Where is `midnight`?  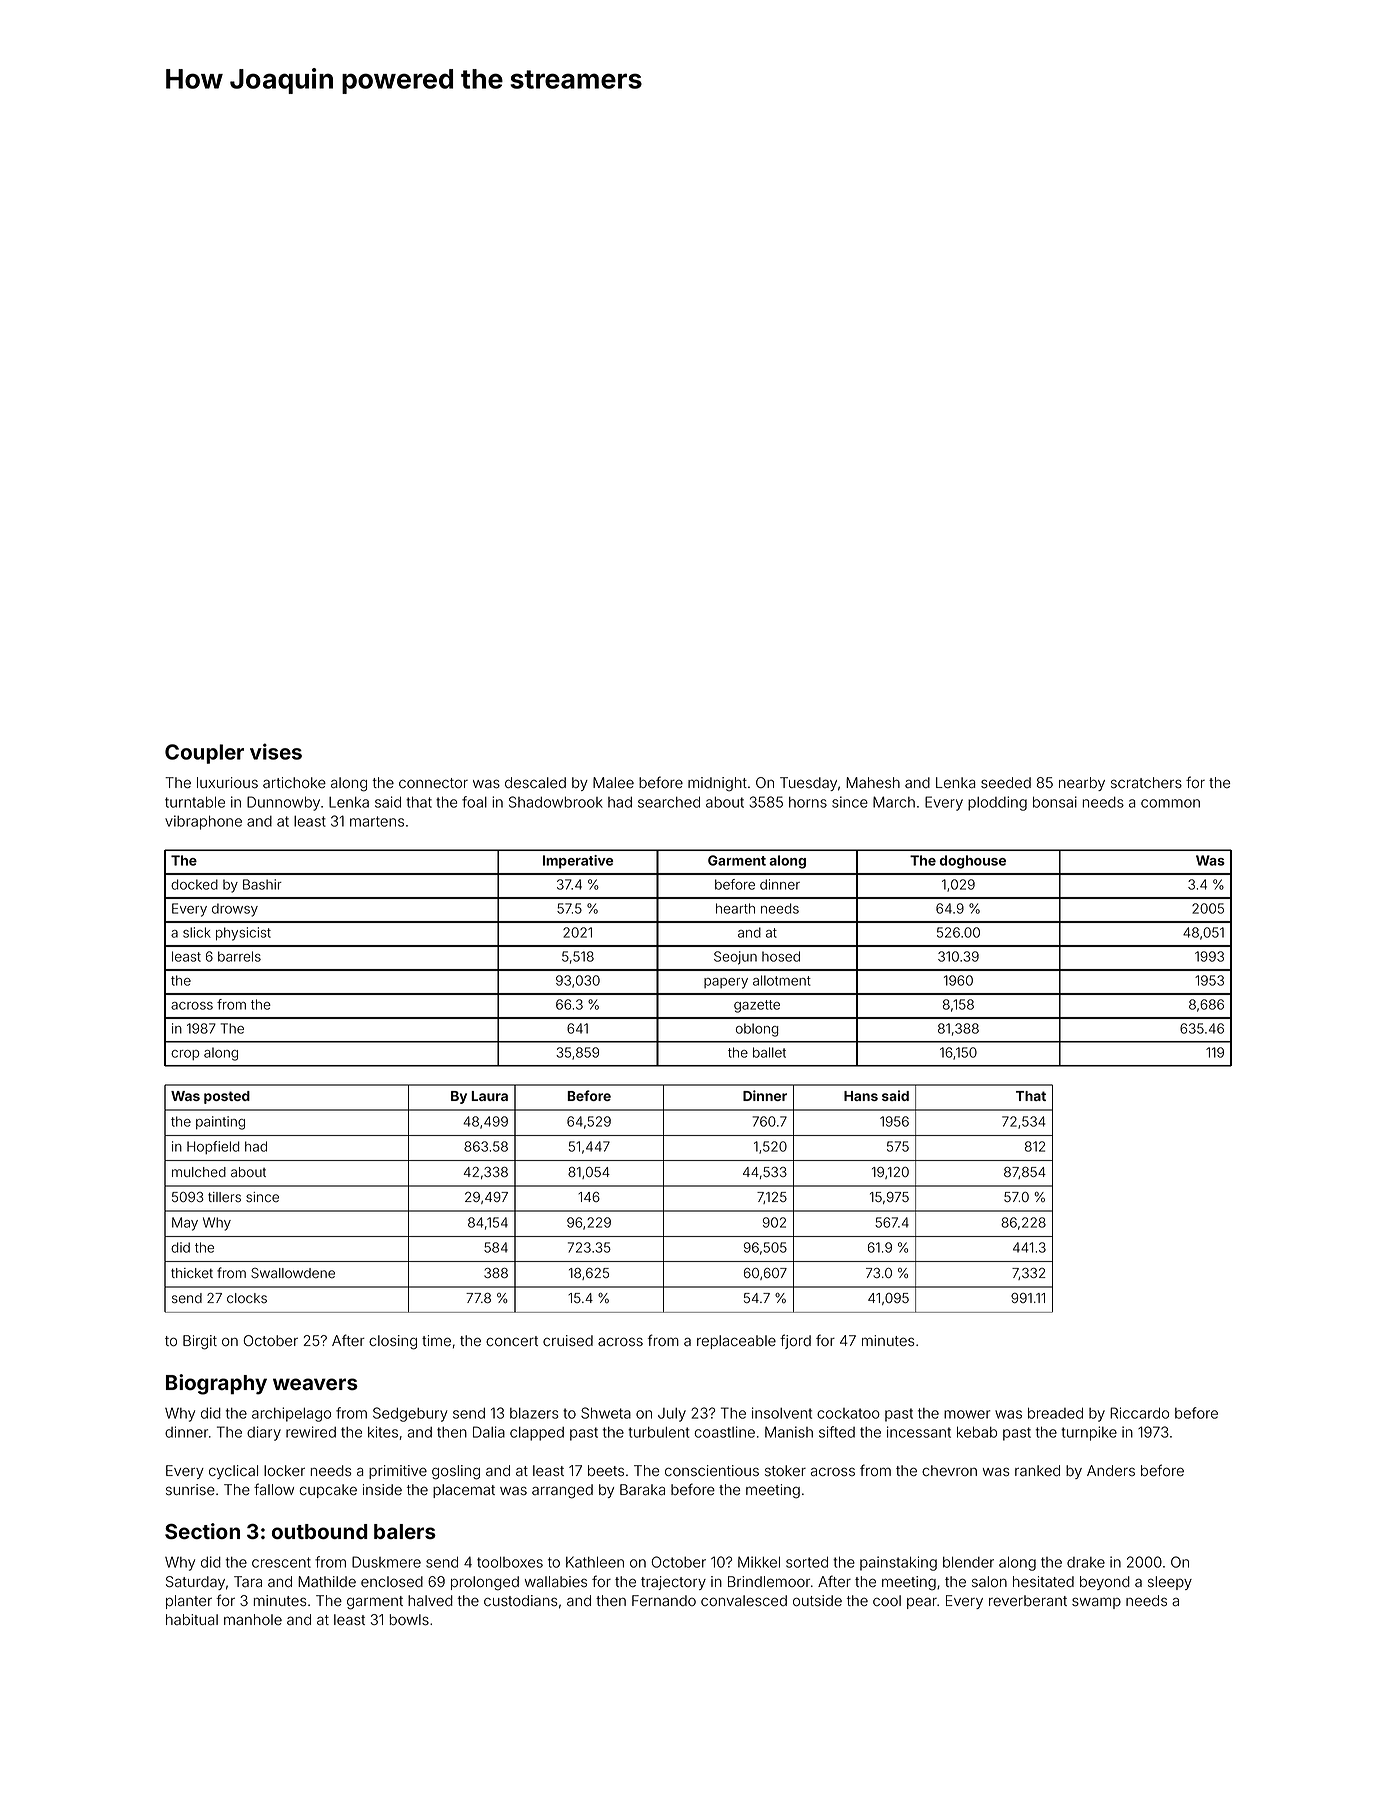 midnight is located at coordinates (717, 784).
